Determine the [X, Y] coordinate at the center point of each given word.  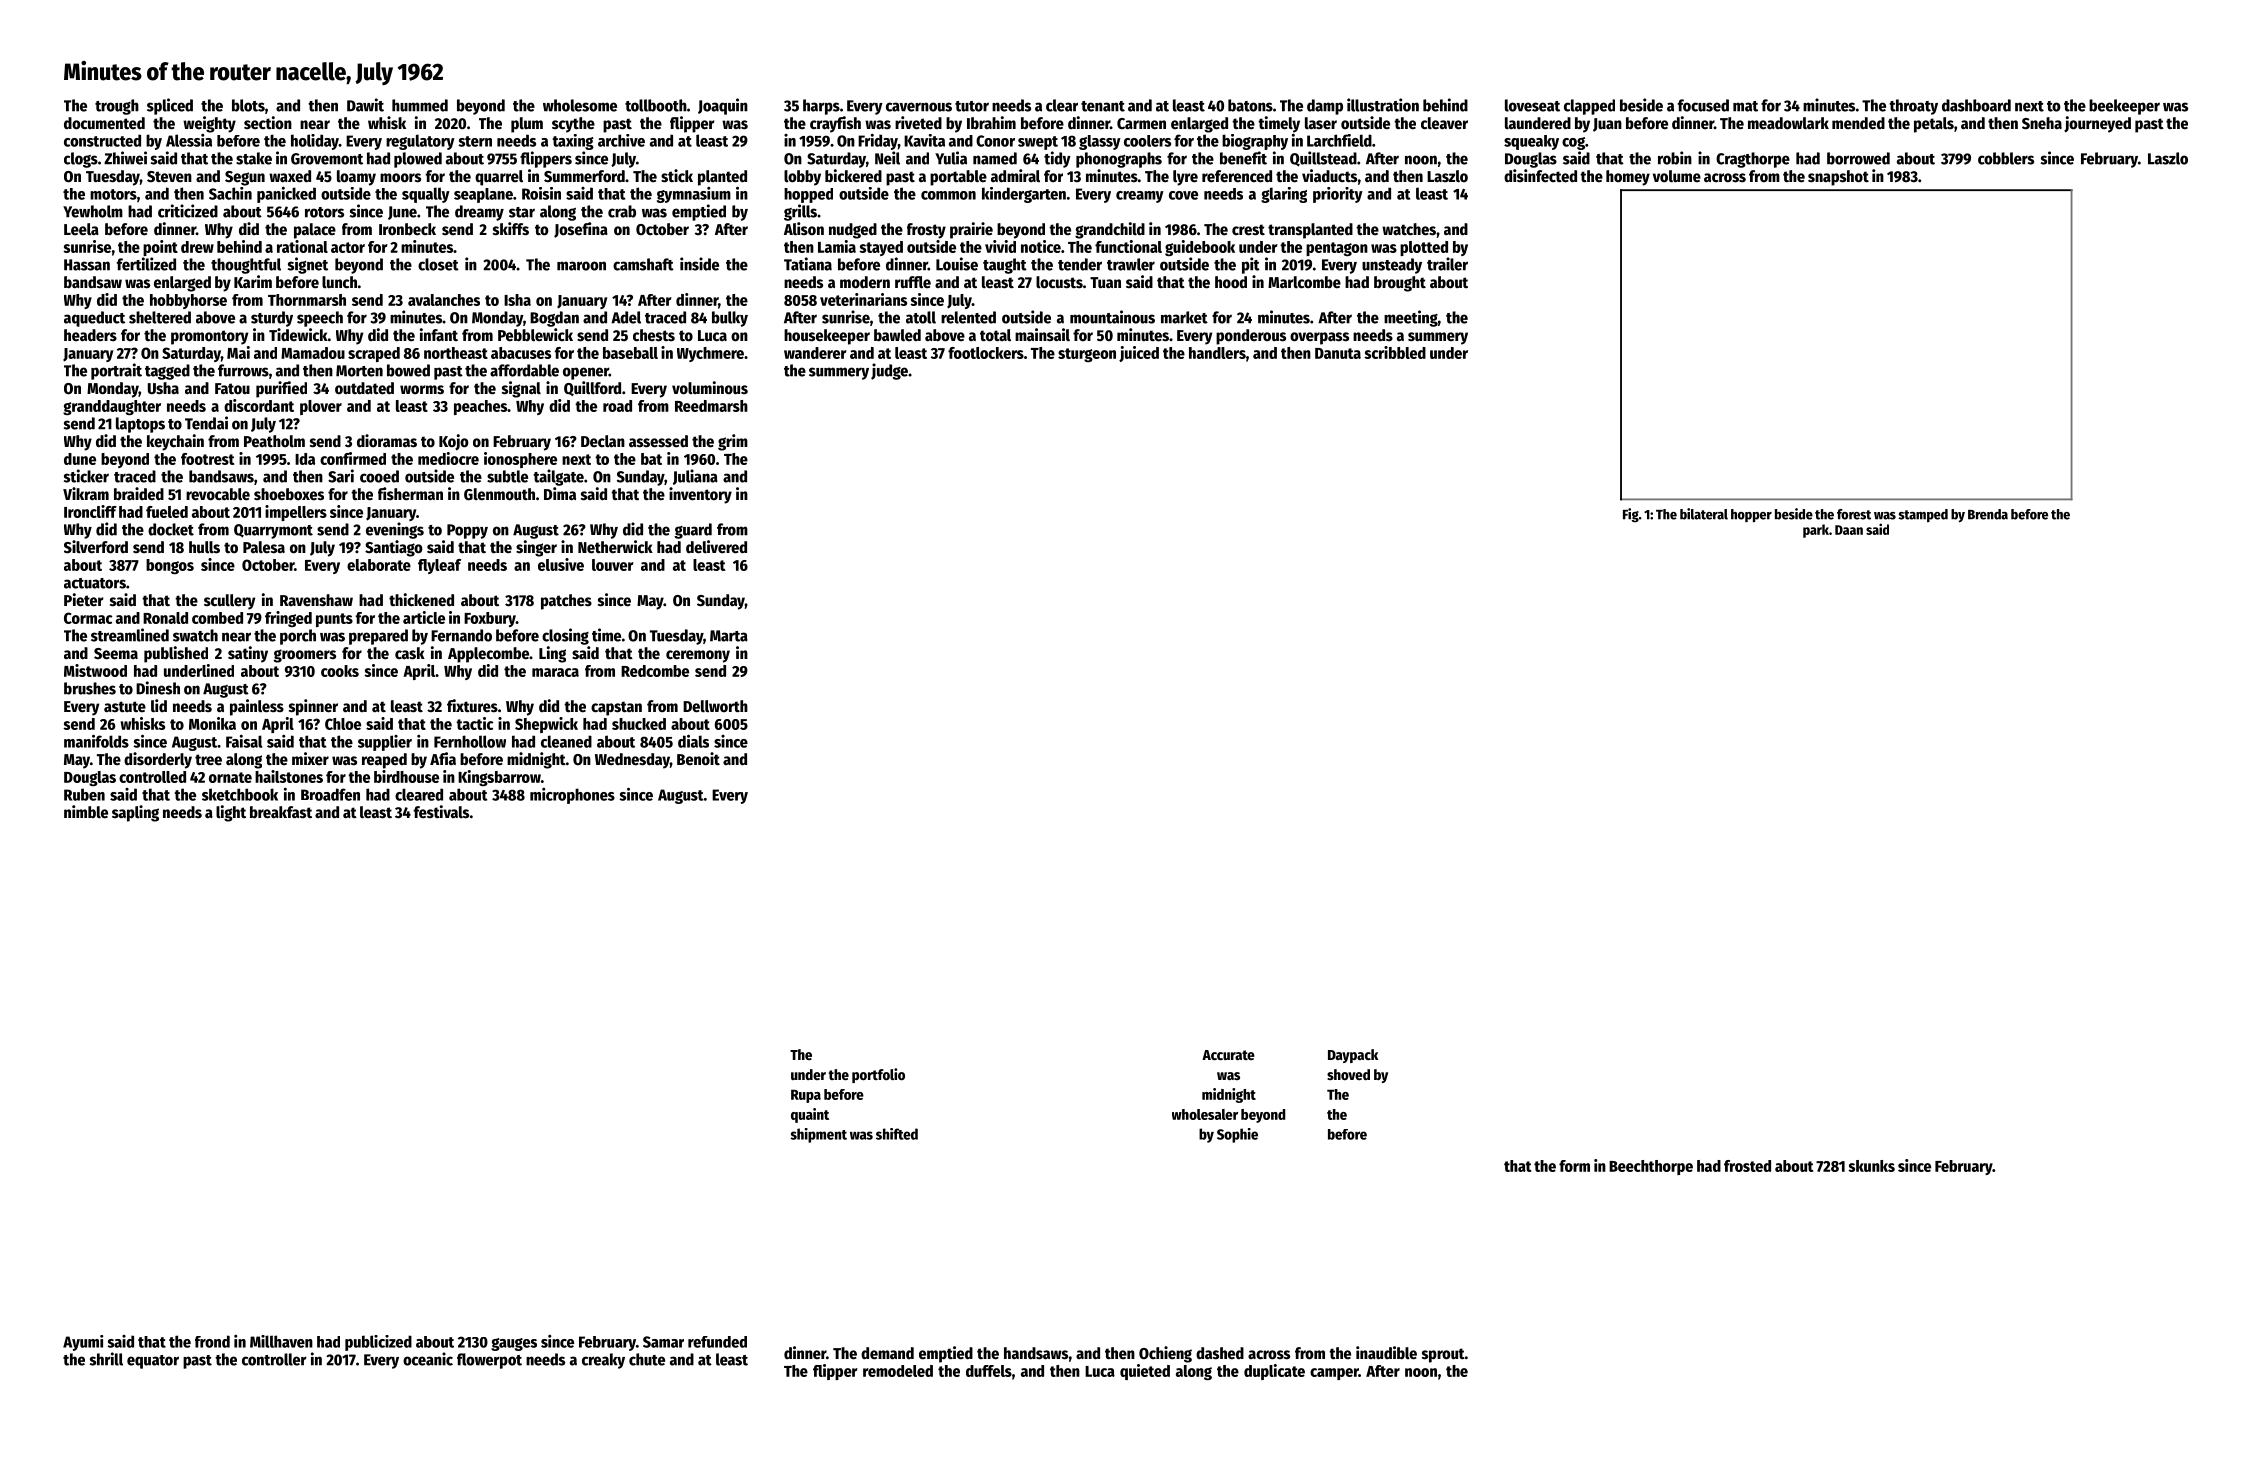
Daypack [1353, 1056]
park [1816, 531]
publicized [378, 1343]
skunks [1871, 1166]
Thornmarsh [307, 300]
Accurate [1228, 1055]
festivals [441, 812]
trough [117, 107]
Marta [729, 636]
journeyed [2097, 124]
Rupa [806, 1096]
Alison [804, 229]
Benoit [698, 759]
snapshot [1838, 178]
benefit [1243, 158]
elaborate [379, 565]
